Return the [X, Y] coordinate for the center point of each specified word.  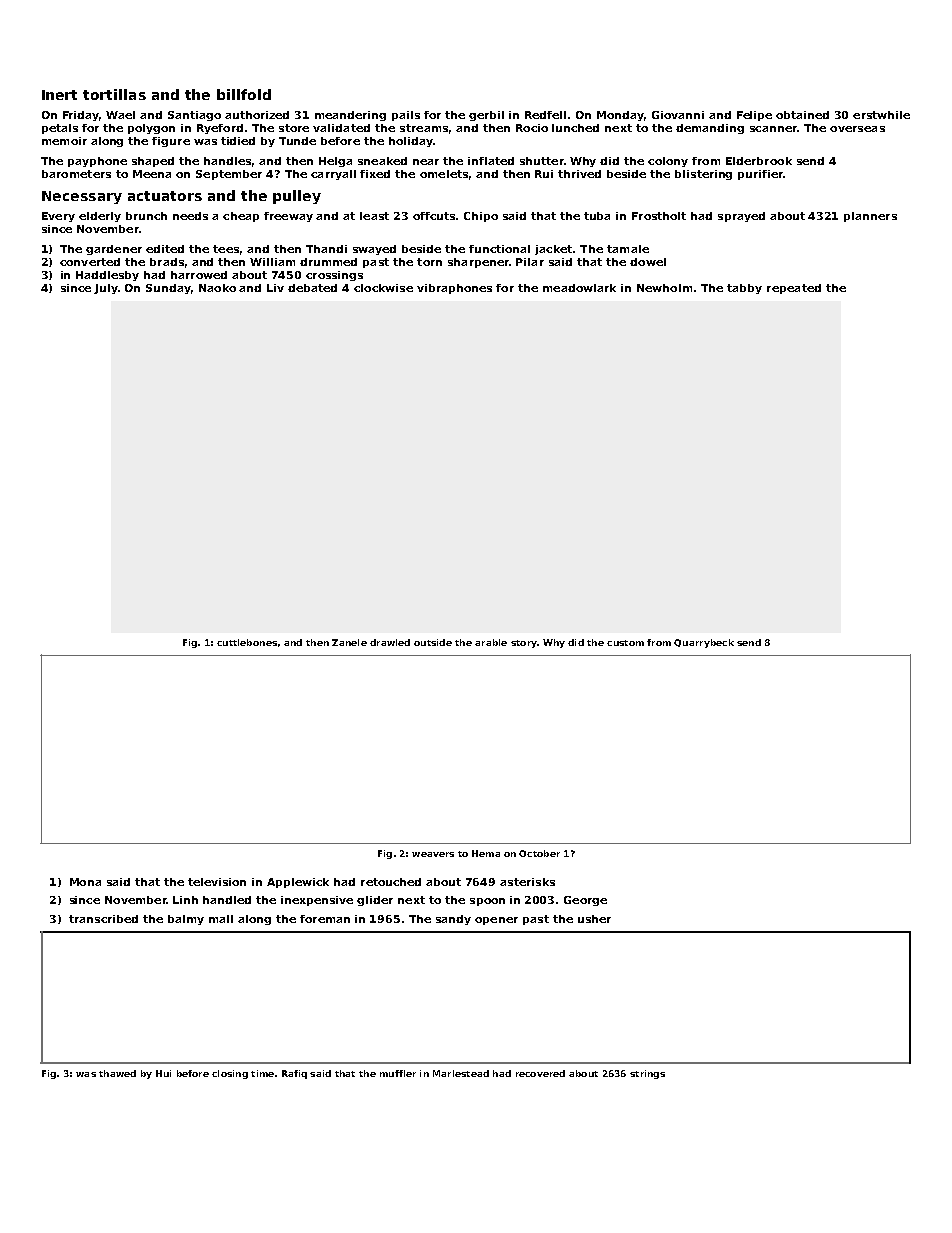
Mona [85, 882]
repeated [794, 289]
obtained [802, 115]
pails [406, 116]
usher [594, 919]
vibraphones [454, 289]
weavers [433, 854]
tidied [238, 141]
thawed [117, 1073]
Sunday [168, 289]
